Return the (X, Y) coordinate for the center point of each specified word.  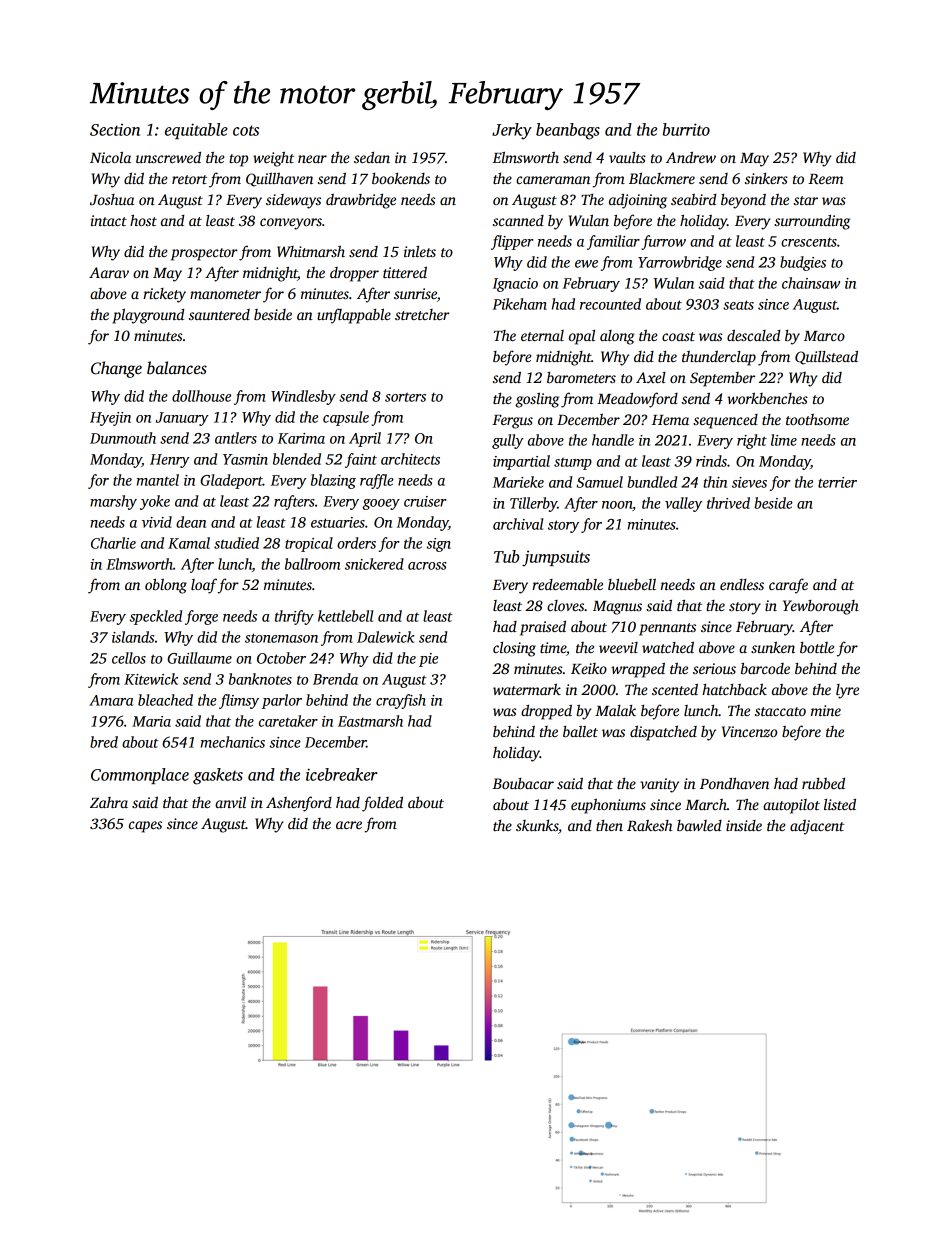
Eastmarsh (370, 721)
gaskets (218, 776)
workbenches (767, 398)
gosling (537, 400)
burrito (686, 129)
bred (104, 742)
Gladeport (231, 481)
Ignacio (515, 285)
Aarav (109, 272)
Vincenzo (749, 731)
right (752, 441)
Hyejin (110, 419)
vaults (627, 157)
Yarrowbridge (680, 263)
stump (573, 463)
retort (189, 179)
